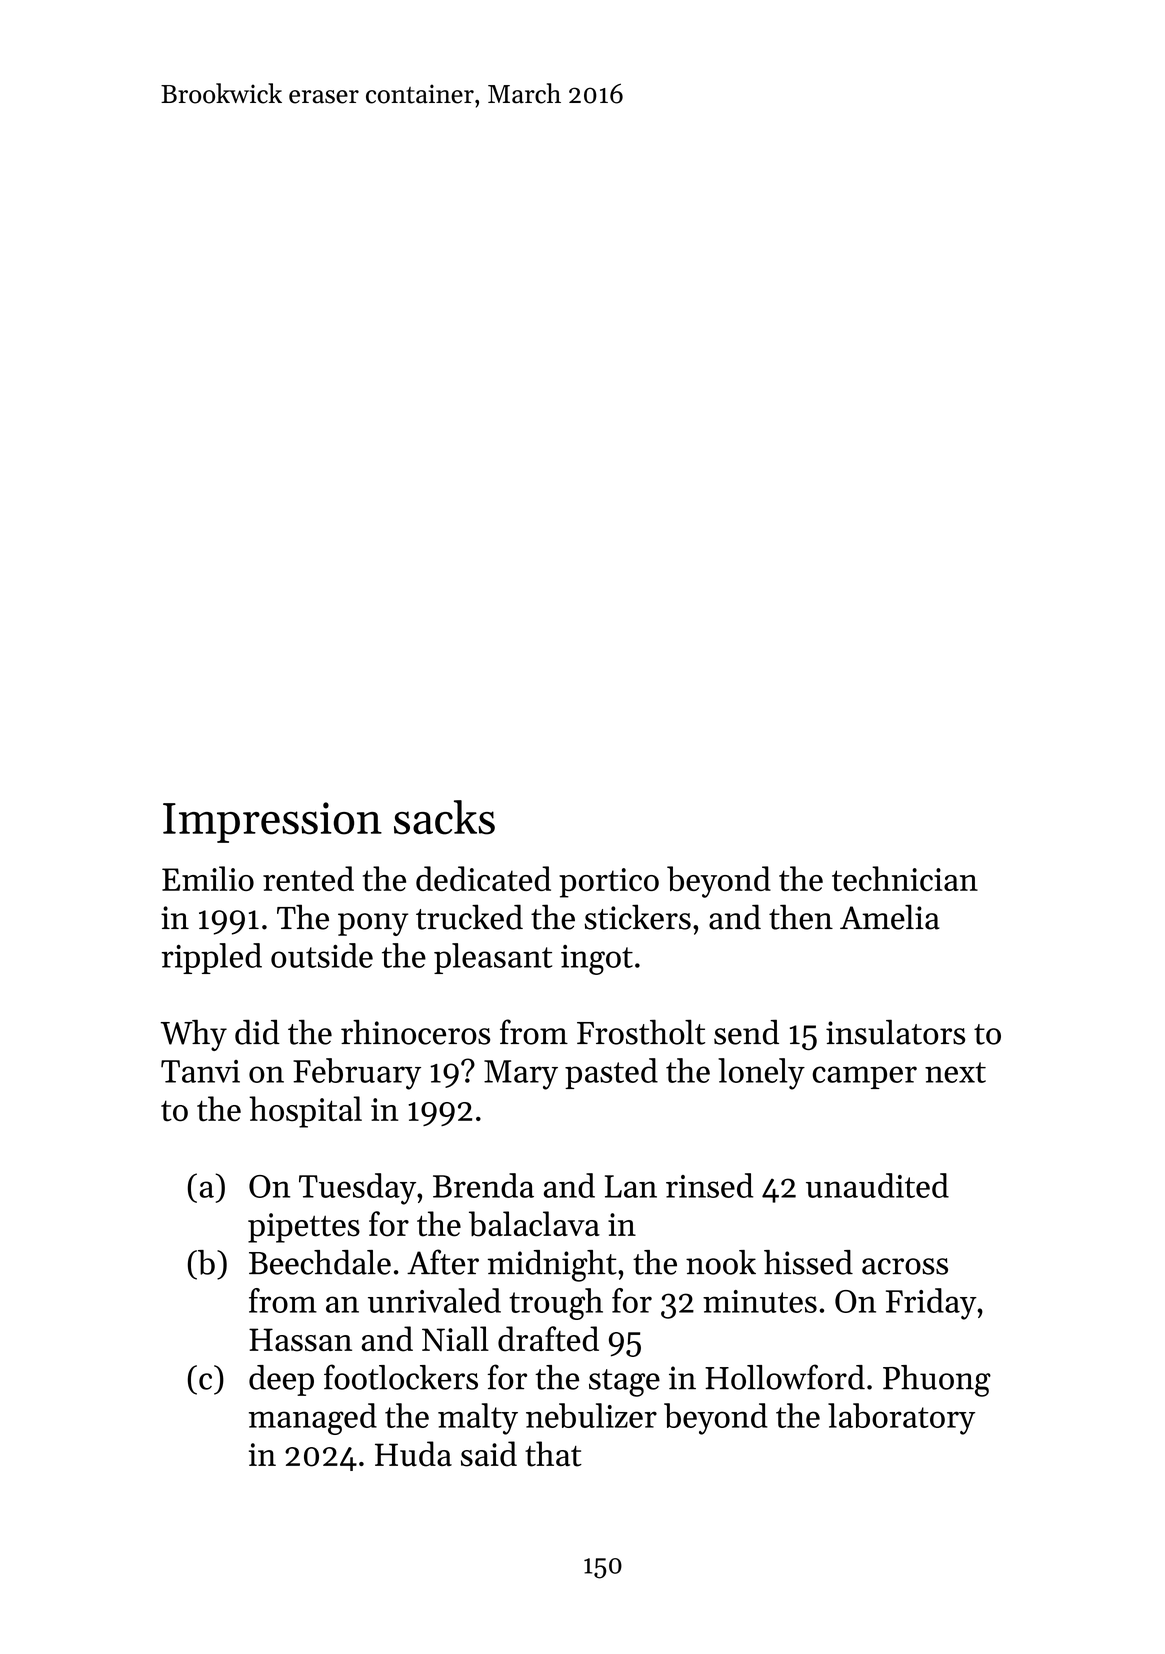  I want to click on rippled, so click(212, 958).
